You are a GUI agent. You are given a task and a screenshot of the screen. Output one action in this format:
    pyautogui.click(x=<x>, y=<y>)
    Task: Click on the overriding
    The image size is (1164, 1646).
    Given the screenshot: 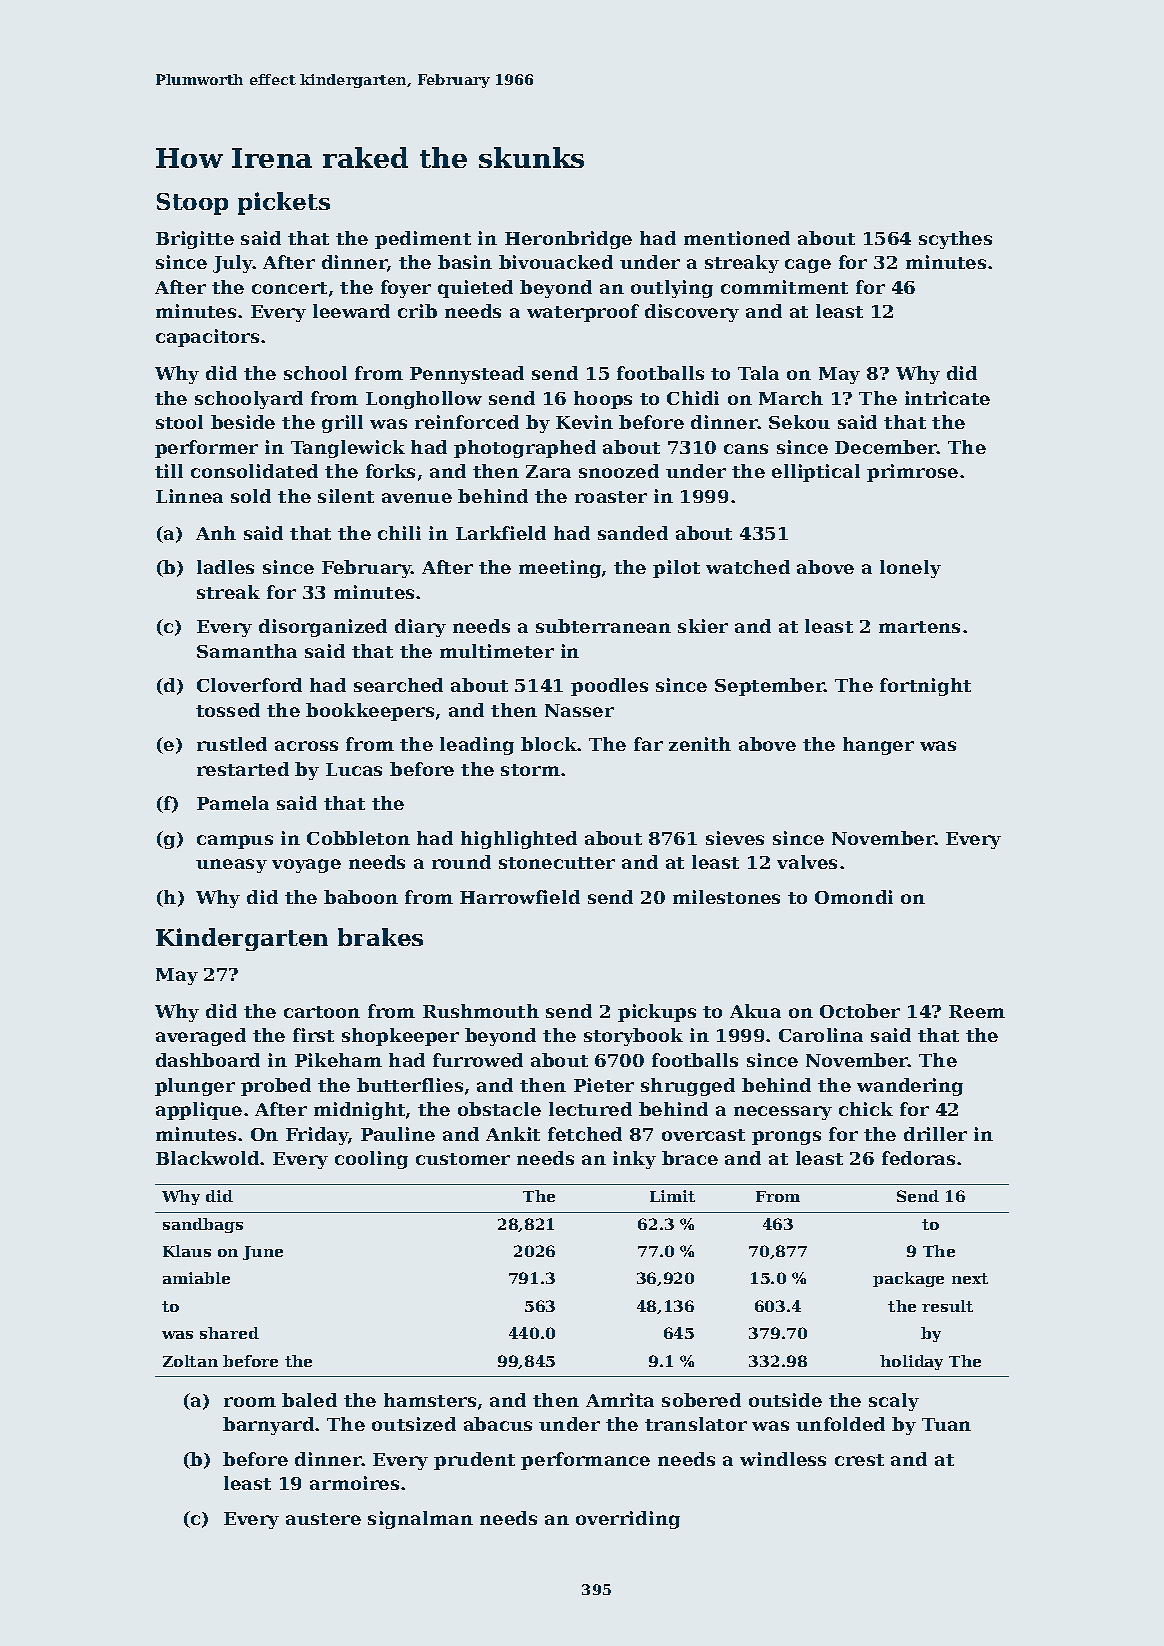 What is the action you would take?
    pyautogui.click(x=628, y=1520)
